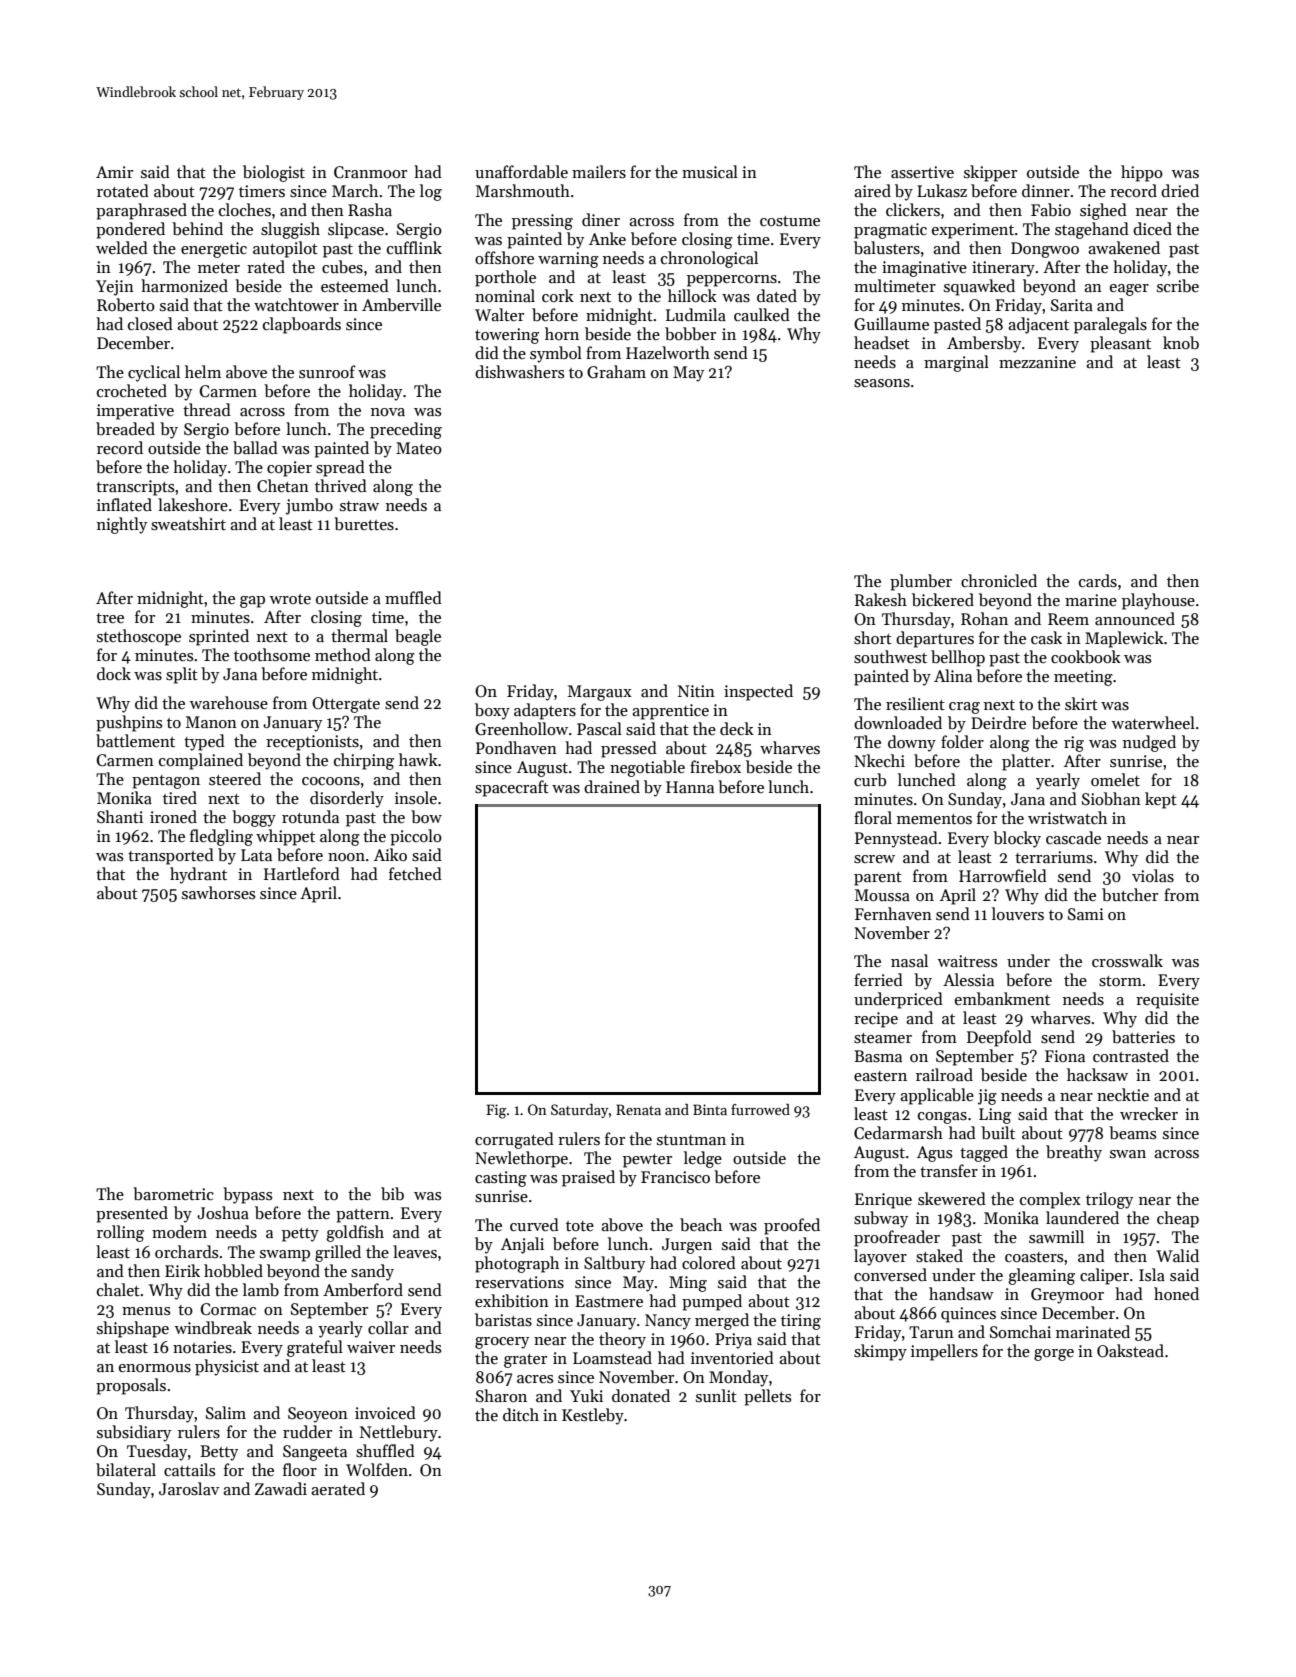 The width and height of the document is (1296, 1677). I want to click on bilateral, so click(126, 1469).
